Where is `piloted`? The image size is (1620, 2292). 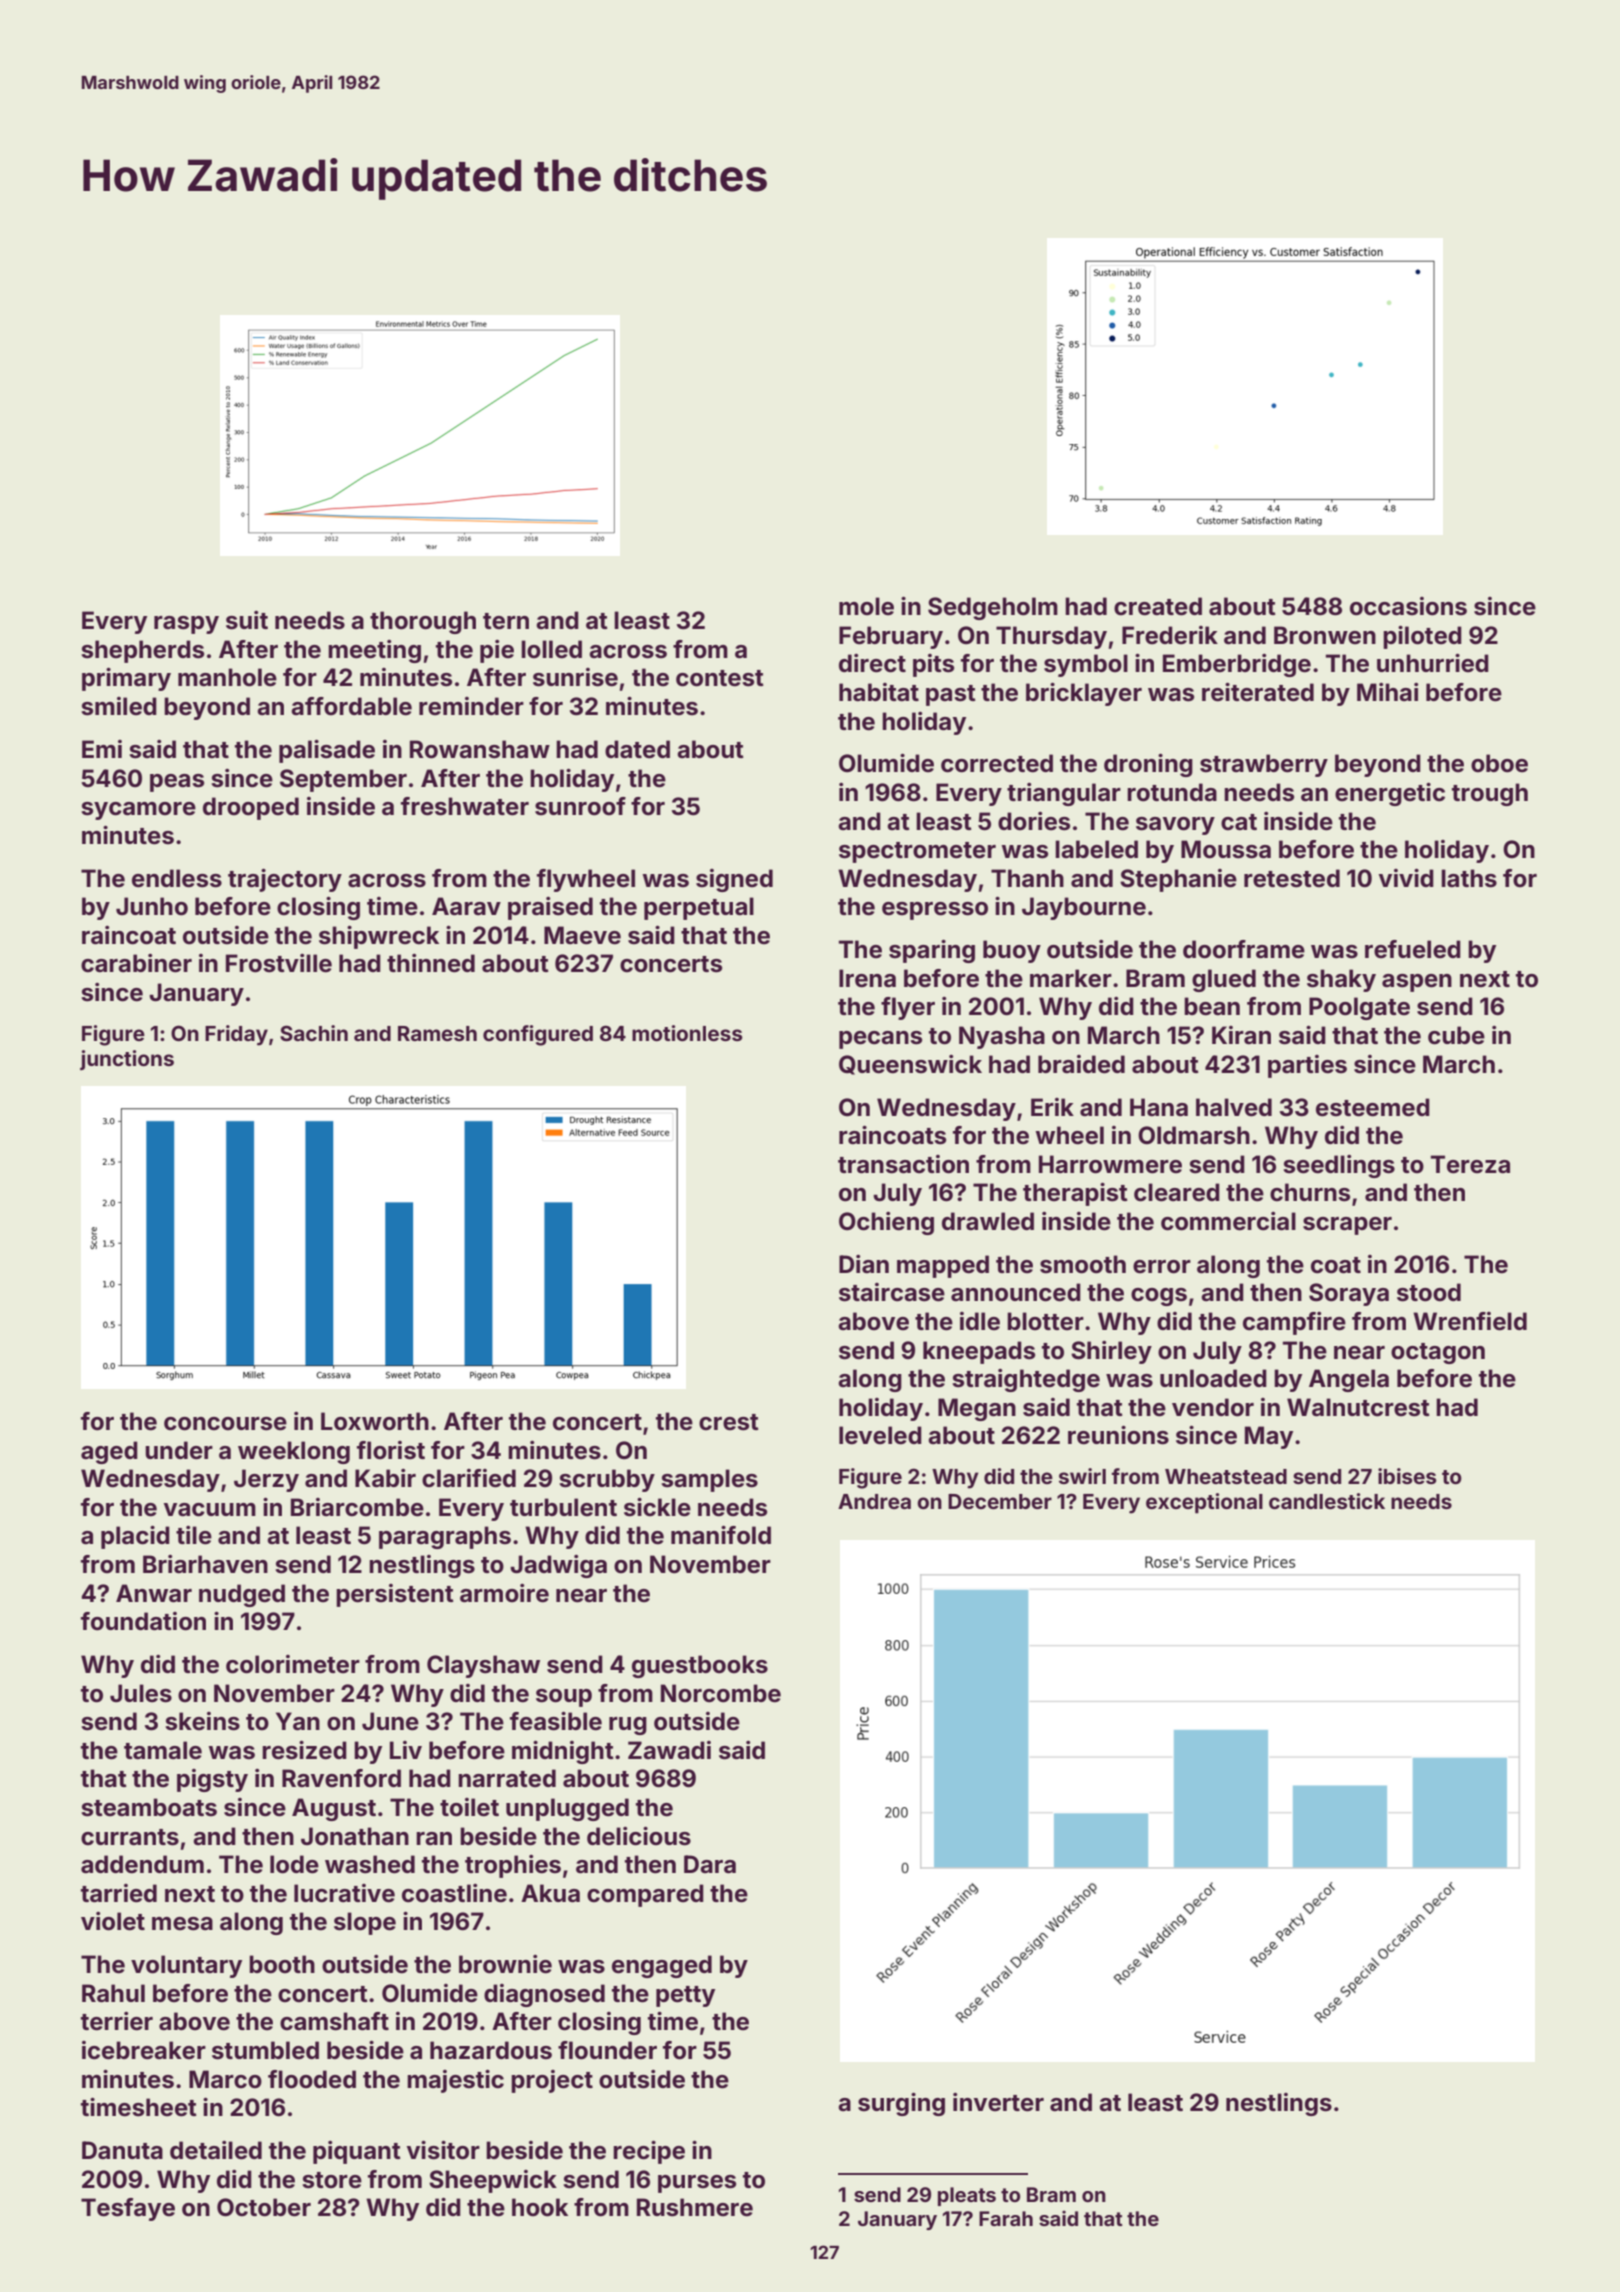
piloted is located at coordinates (1422, 637).
